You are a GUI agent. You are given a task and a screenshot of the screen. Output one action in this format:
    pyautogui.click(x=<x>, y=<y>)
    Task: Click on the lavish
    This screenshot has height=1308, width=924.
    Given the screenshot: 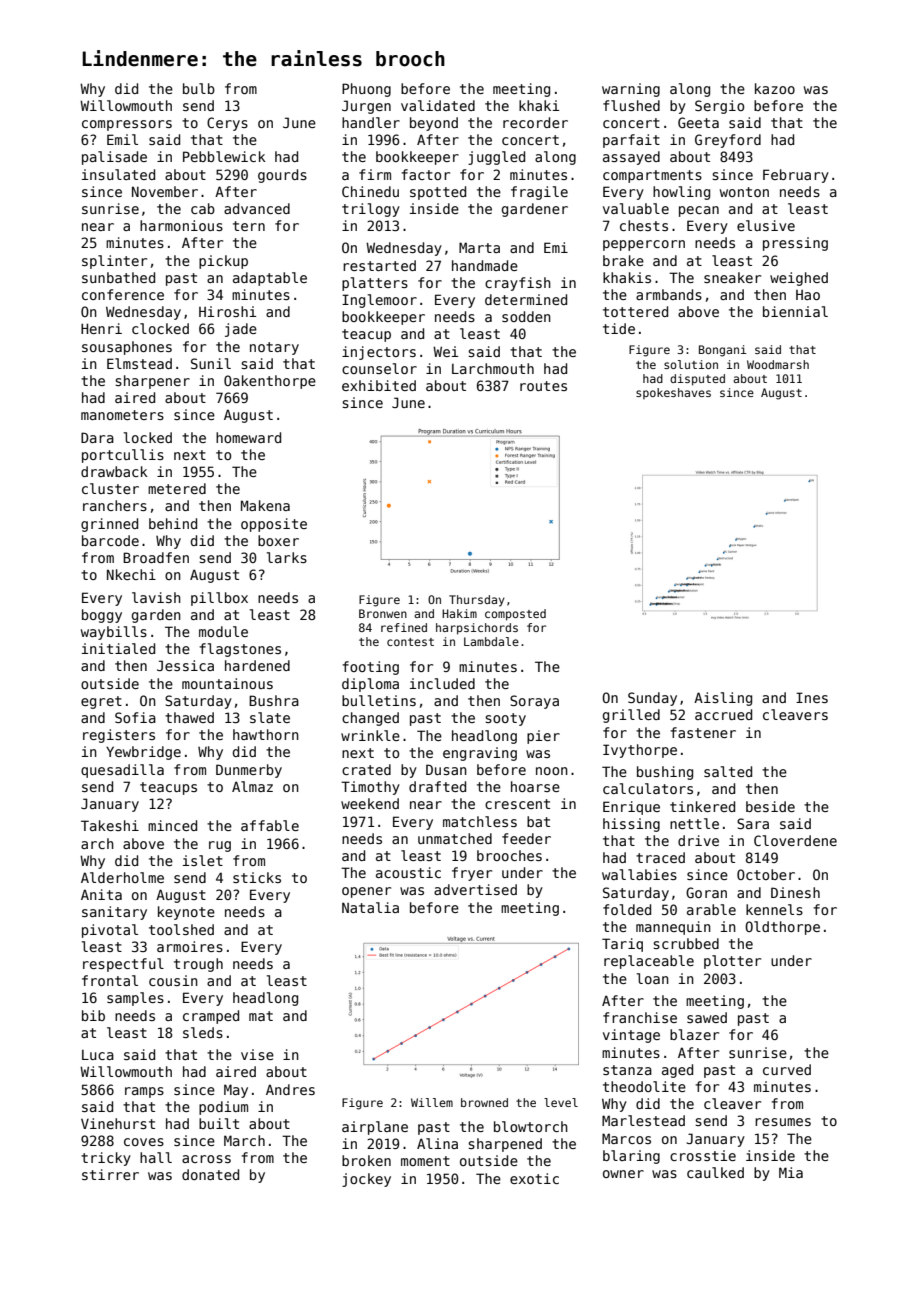 What is the action you would take?
    pyautogui.click(x=156, y=597)
